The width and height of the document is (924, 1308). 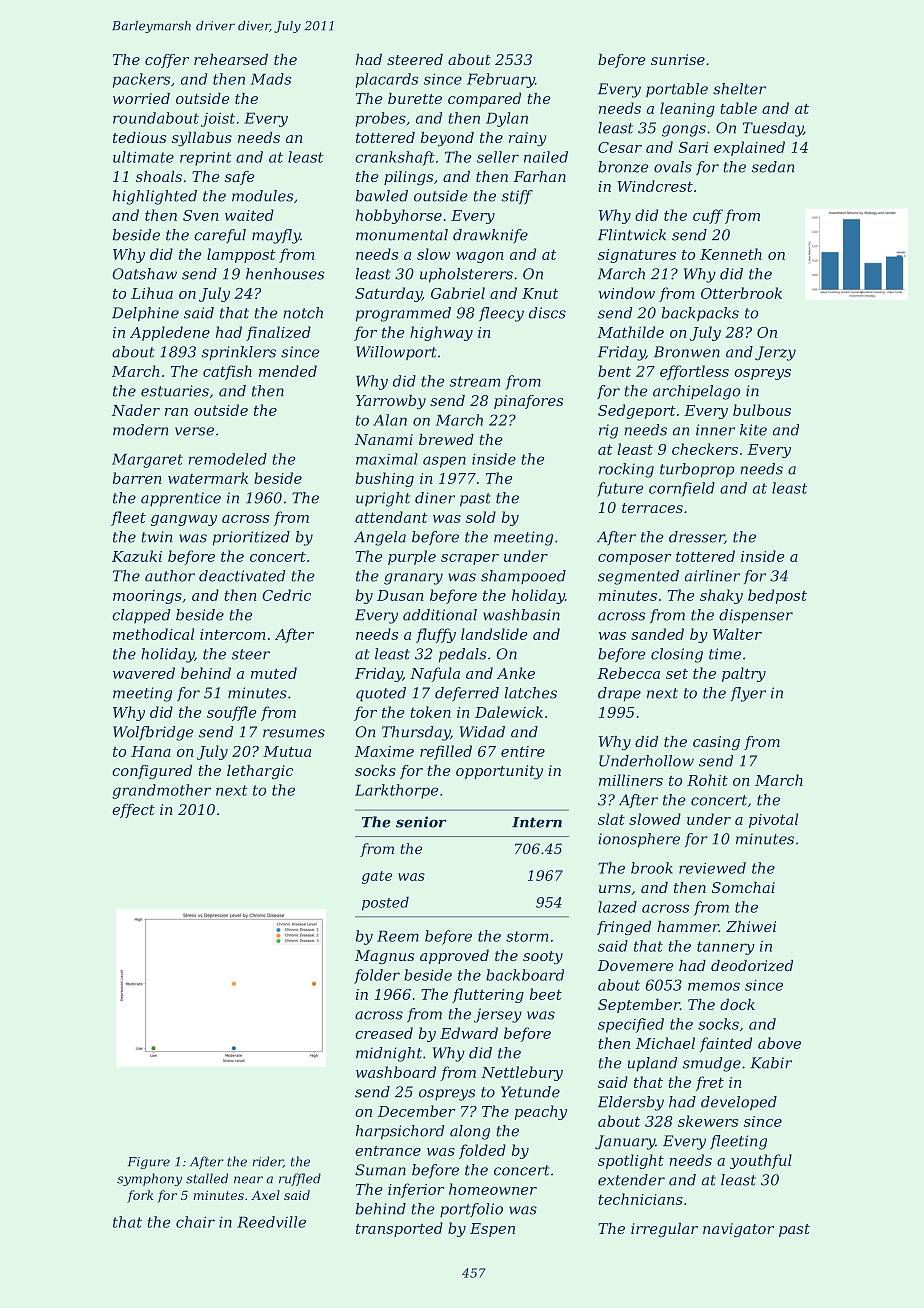 I want to click on Jerzy, so click(x=775, y=353).
